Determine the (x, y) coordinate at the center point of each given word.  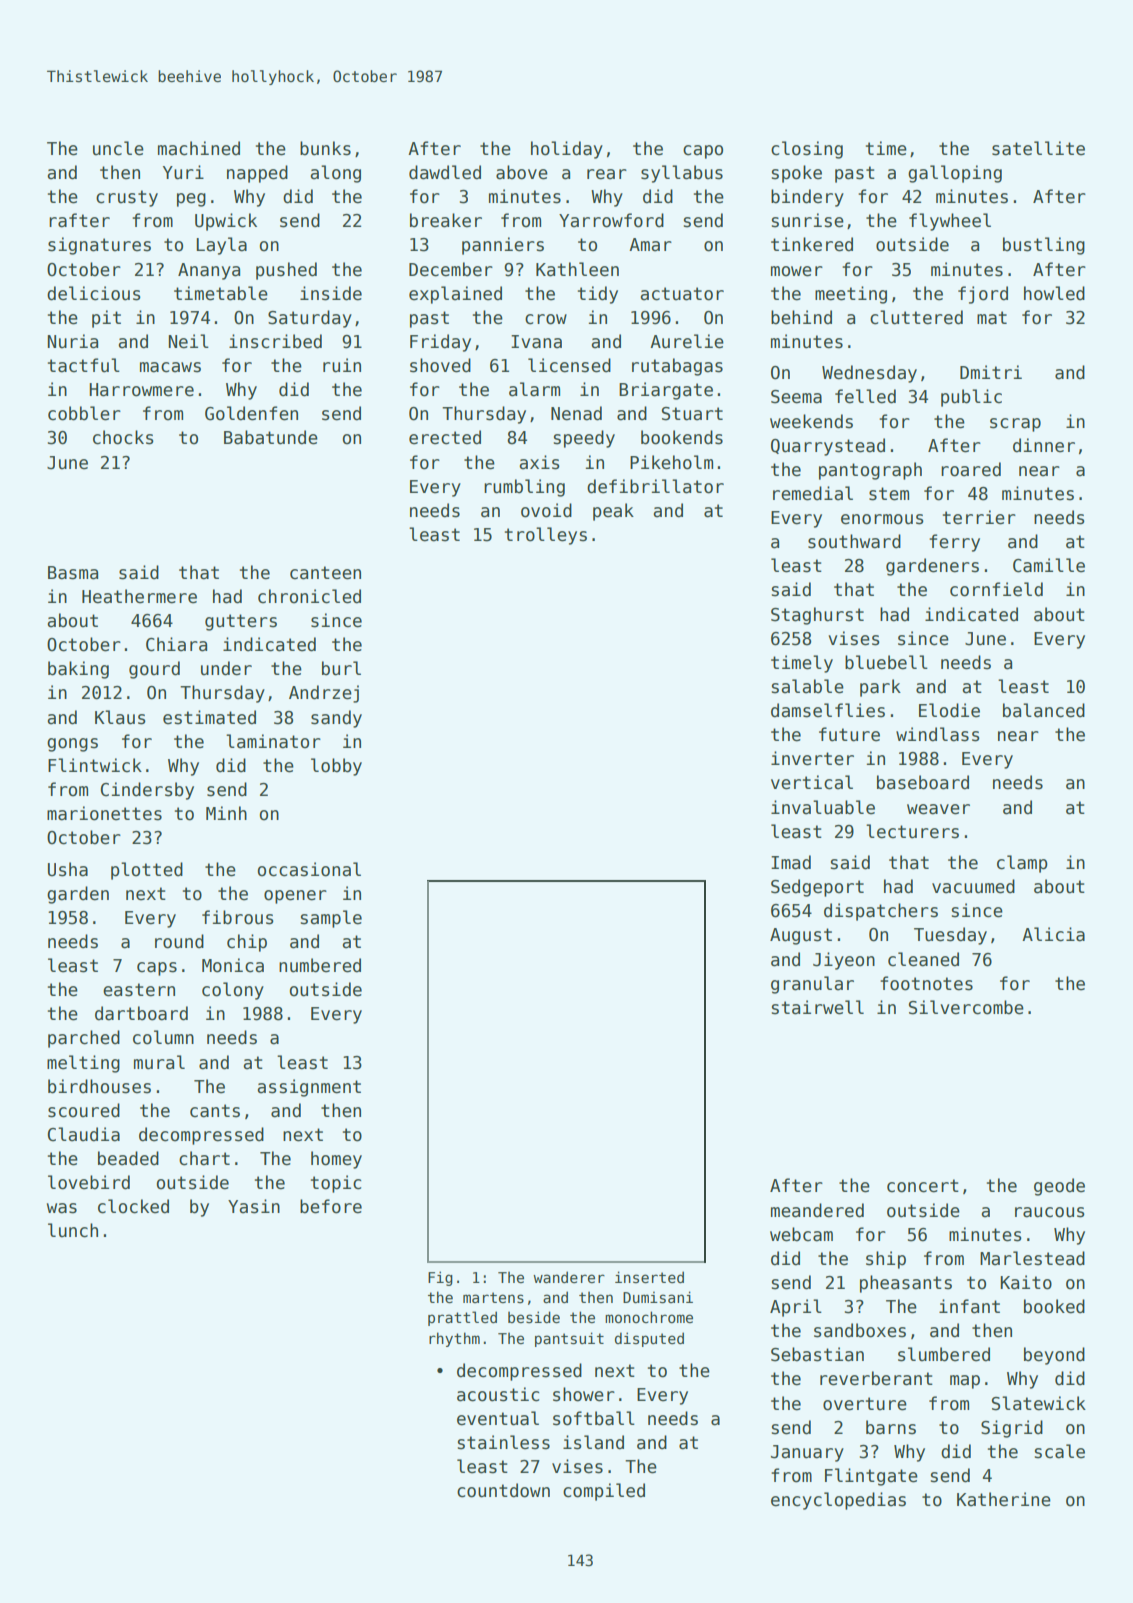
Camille (1049, 565)
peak (613, 512)
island (593, 1442)
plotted (147, 871)
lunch (73, 1230)
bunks (325, 148)
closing (807, 150)
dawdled (445, 172)
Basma (73, 573)
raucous (1049, 1212)
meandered (817, 1210)
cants (215, 1111)
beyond (1054, 1356)
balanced (1044, 710)
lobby (336, 767)
